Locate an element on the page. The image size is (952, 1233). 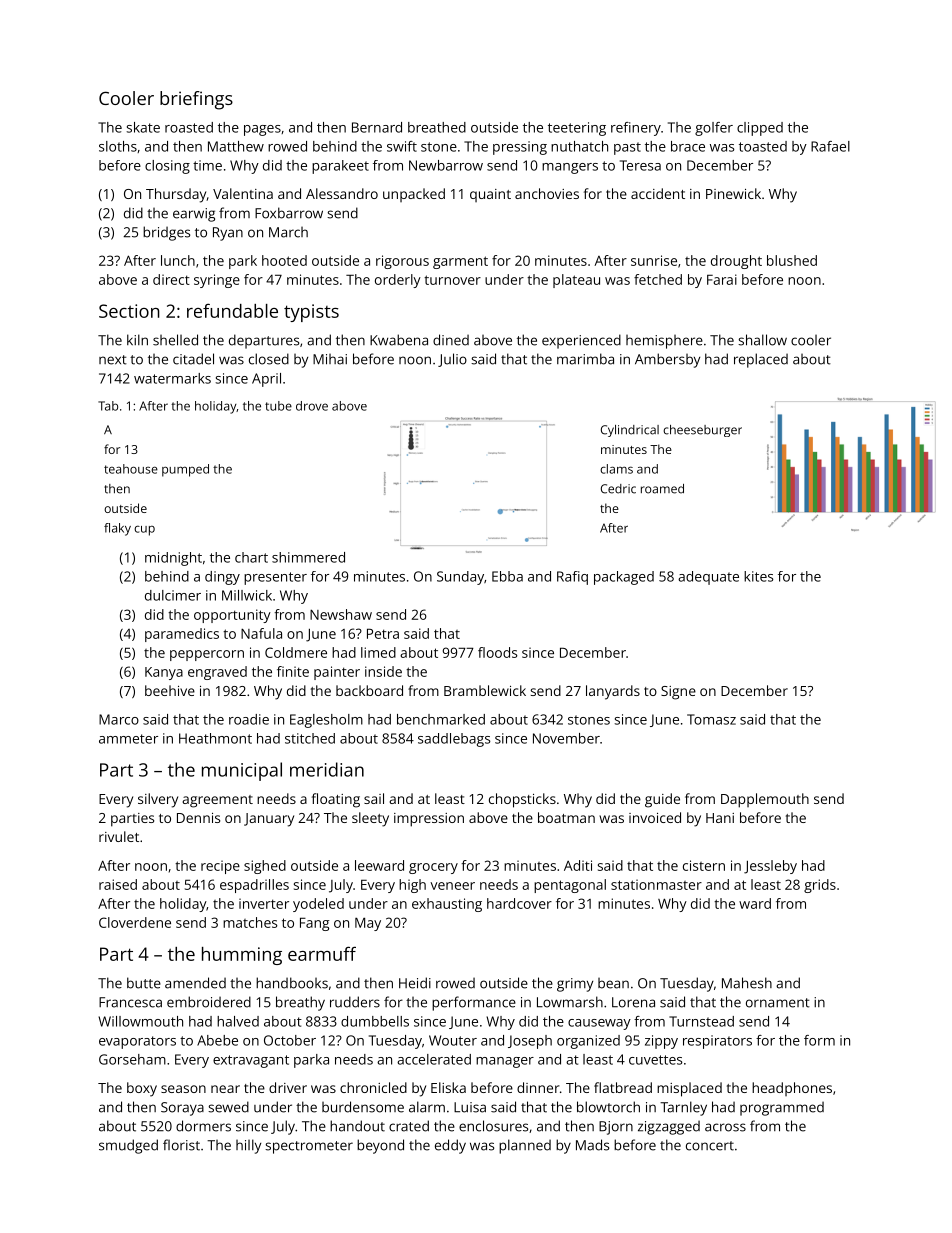
lanyards is located at coordinates (613, 692).
